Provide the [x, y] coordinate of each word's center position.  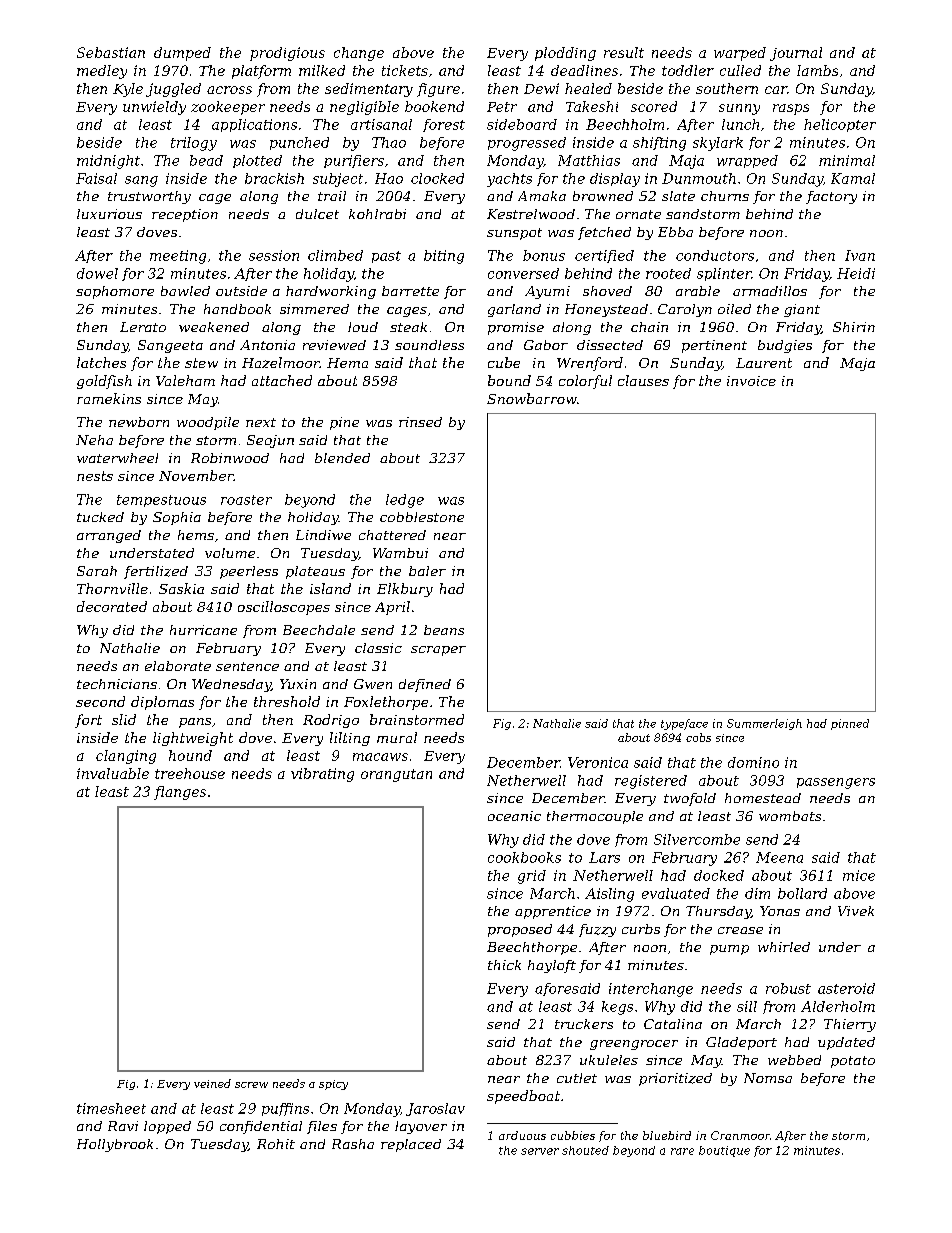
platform [261, 72]
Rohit [276, 1144]
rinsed [420, 422]
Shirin [854, 327]
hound [190, 755]
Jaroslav [435, 1109]
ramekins [109, 398]
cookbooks [524, 857]
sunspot [514, 234]
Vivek [856, 911]
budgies [785, 346]
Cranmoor [740, 1135]
